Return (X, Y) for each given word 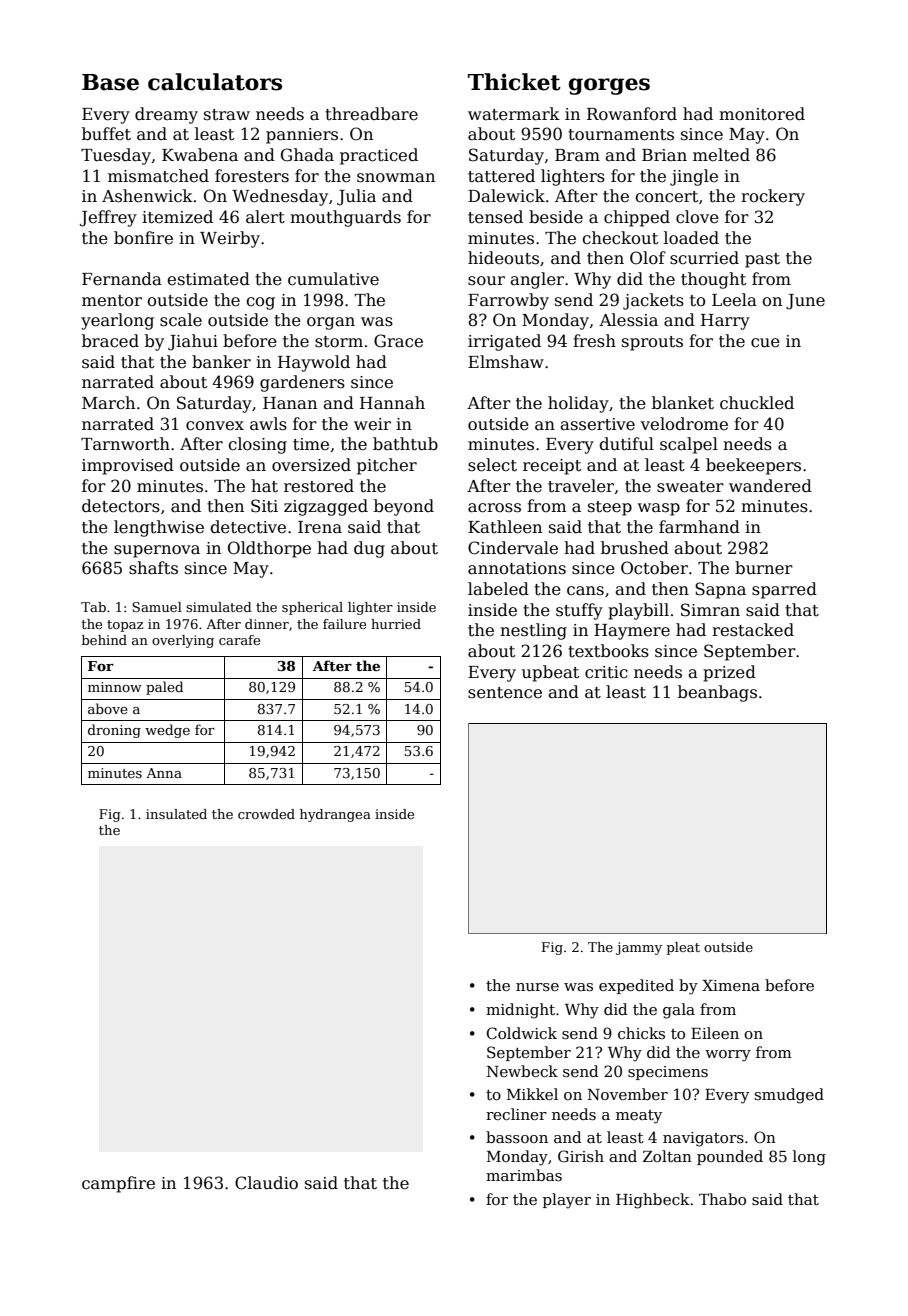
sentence (505, 693)
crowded (266, 814)
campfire (118, 1184)
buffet (106, 134)
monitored (762, 114)
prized (729, 673)
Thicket (514, 82)
